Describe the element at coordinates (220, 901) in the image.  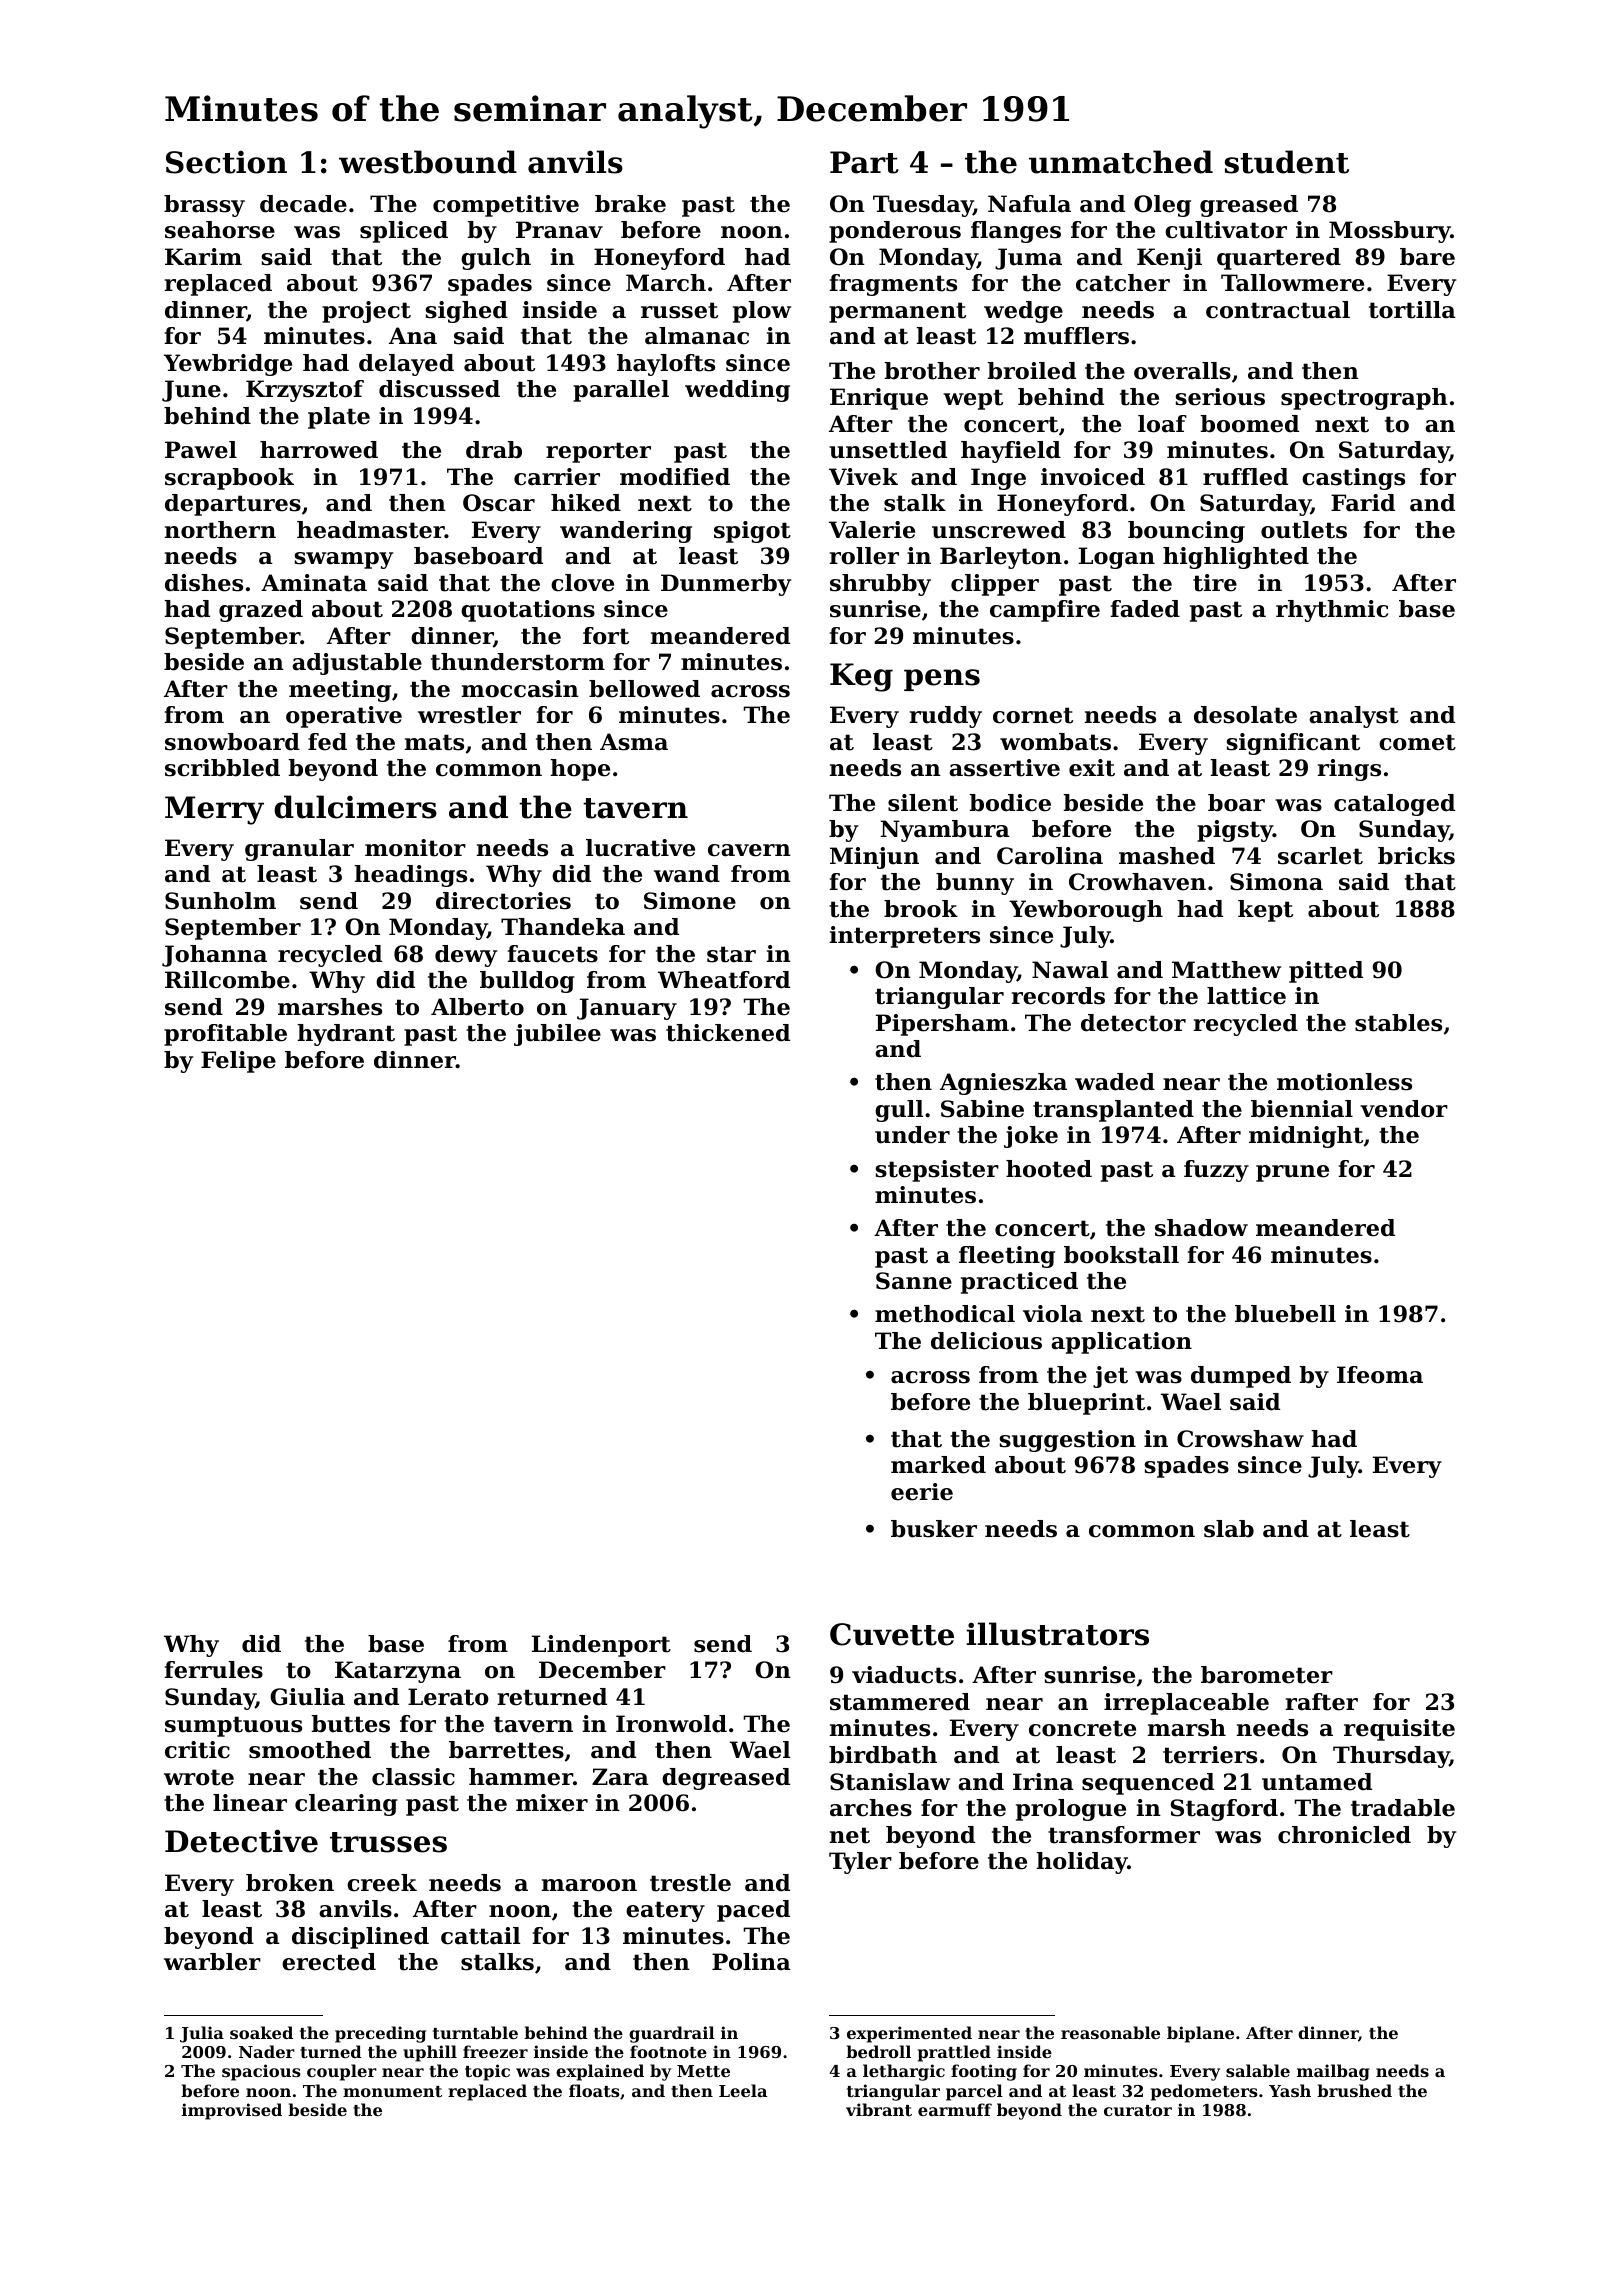
I see `Sunholm` at that location.
